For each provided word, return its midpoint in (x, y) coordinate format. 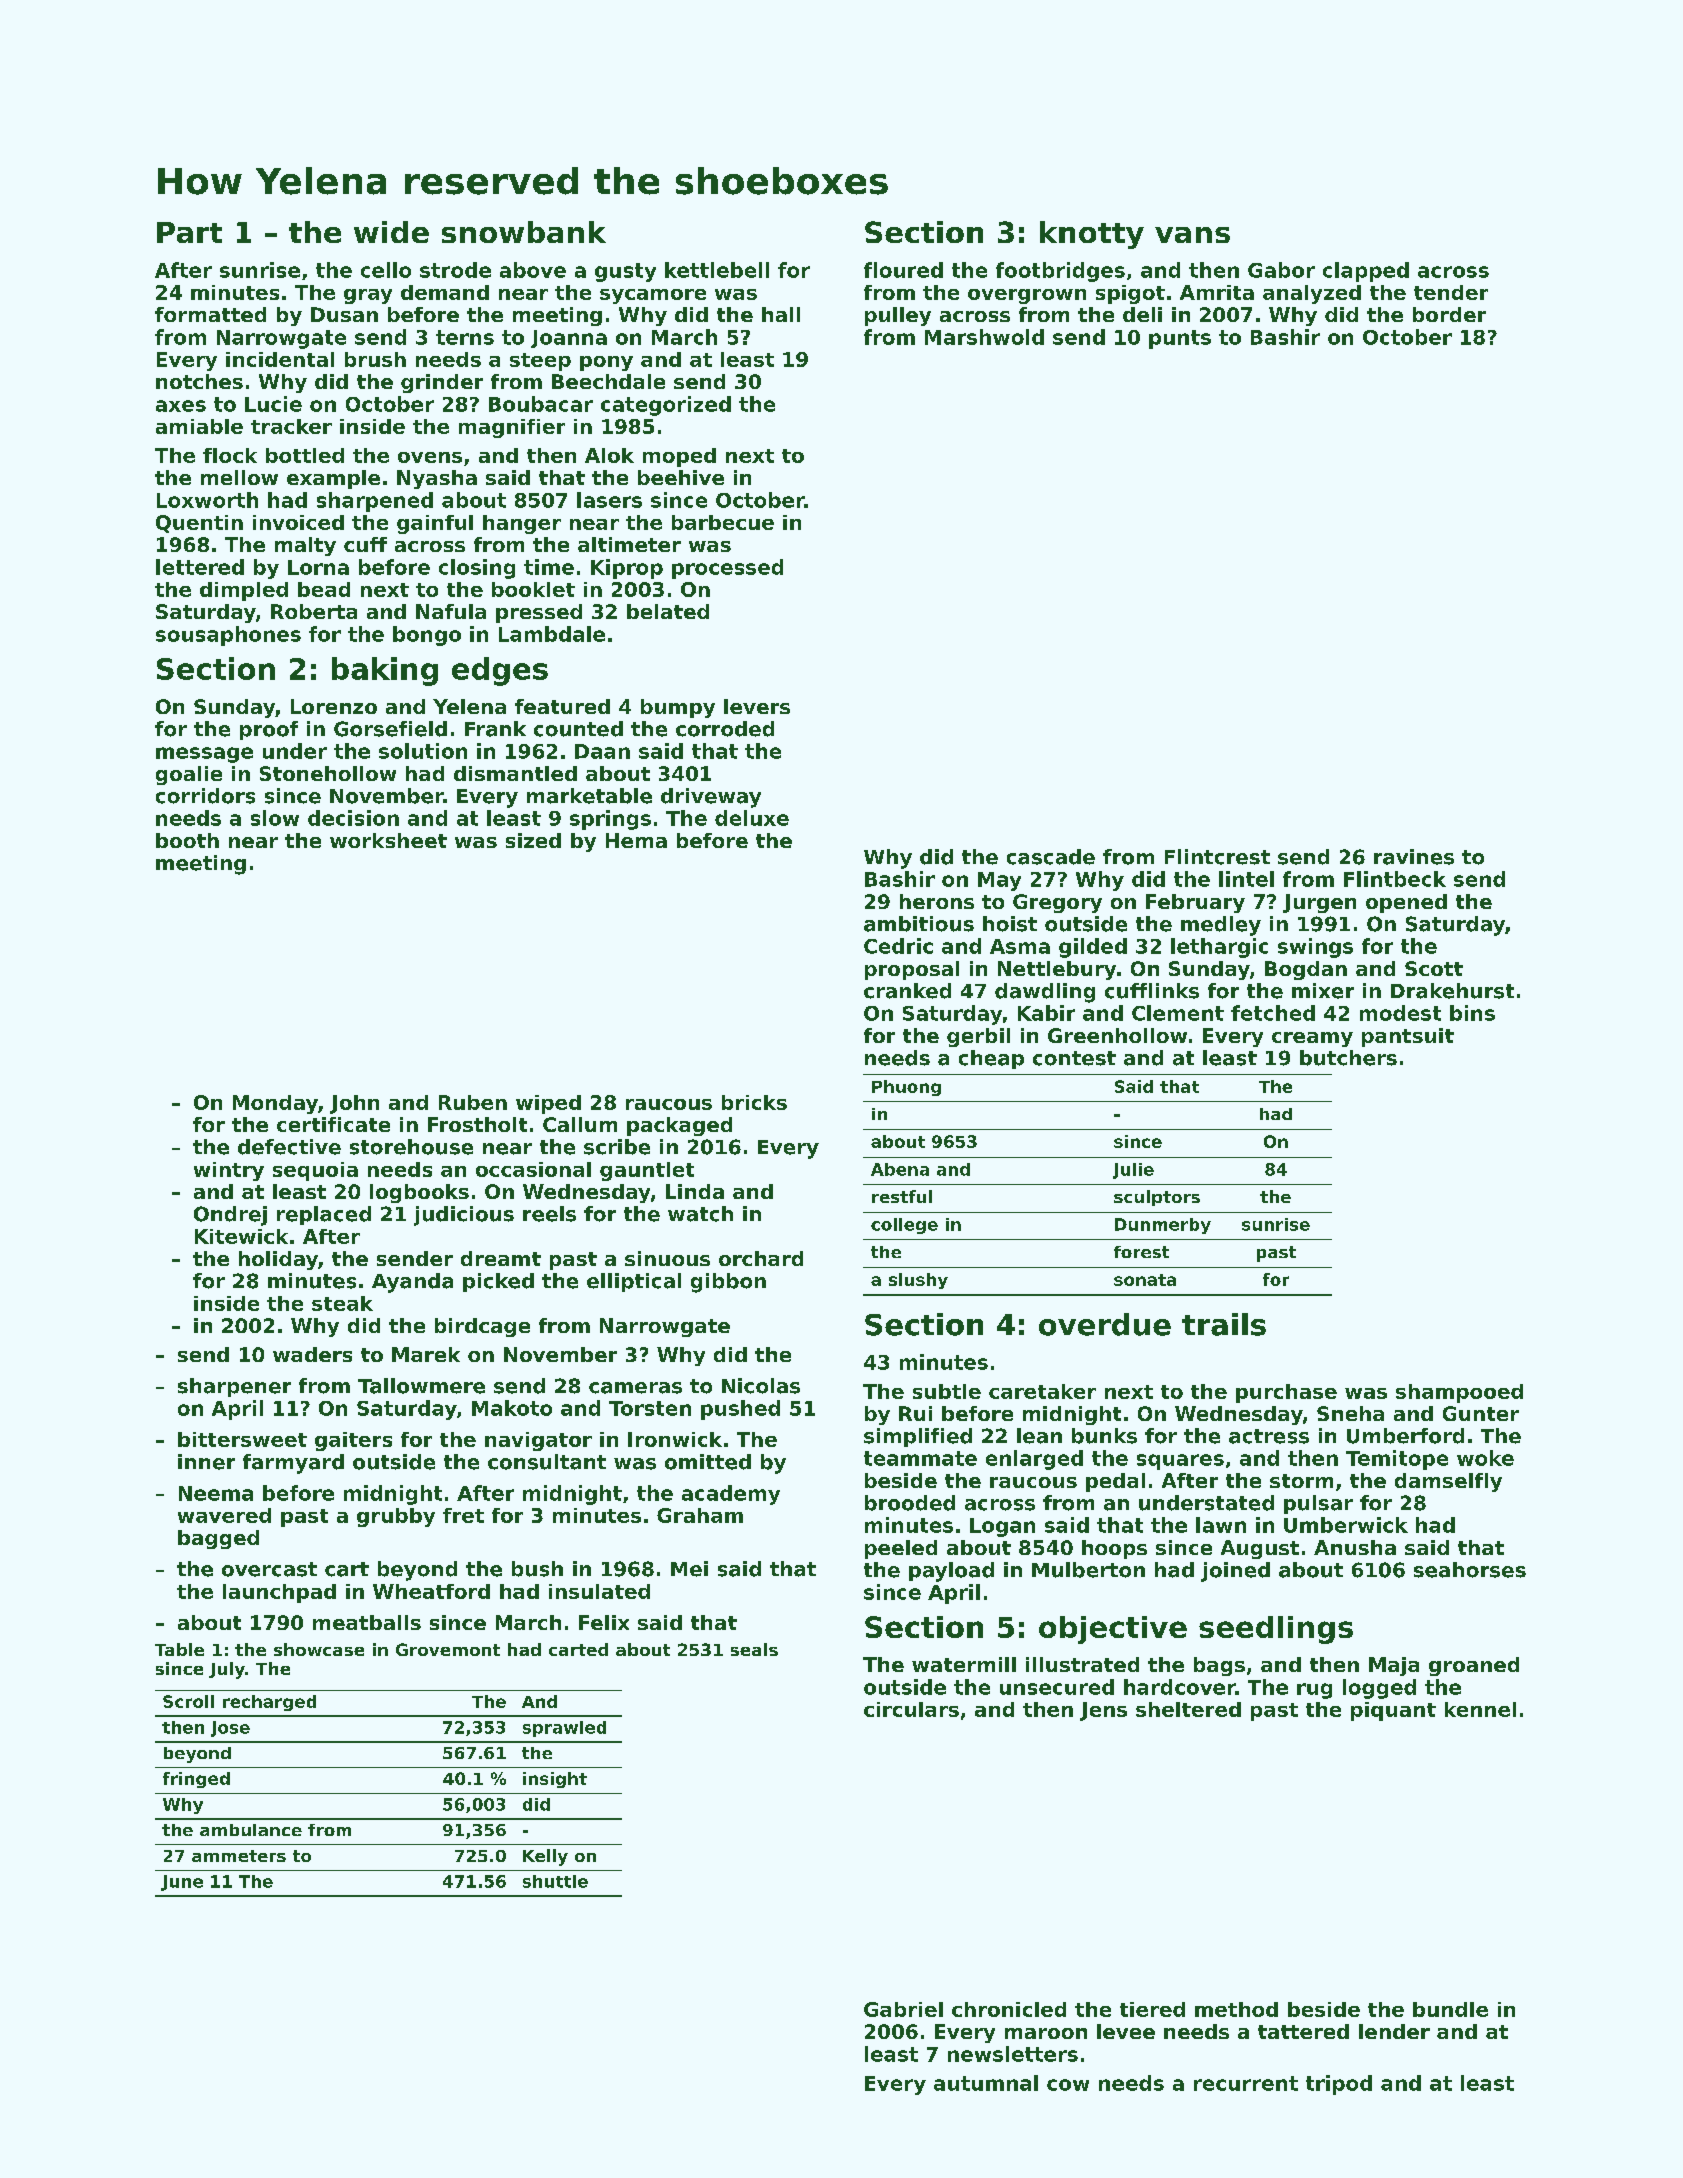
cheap (991, 1059)
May (999, 881)
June (182, 1883)
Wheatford (431, 1591)
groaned (1474, 1666)
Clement (1178, 1013)
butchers (1348, 1058)
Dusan (344, 314)
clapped (1366, 272)
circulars (911, 1709)
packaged (679, 1126)
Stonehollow (328, 773)
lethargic (1219, 948)
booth (187, 840)
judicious (464, 1216)
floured (903, 270)
